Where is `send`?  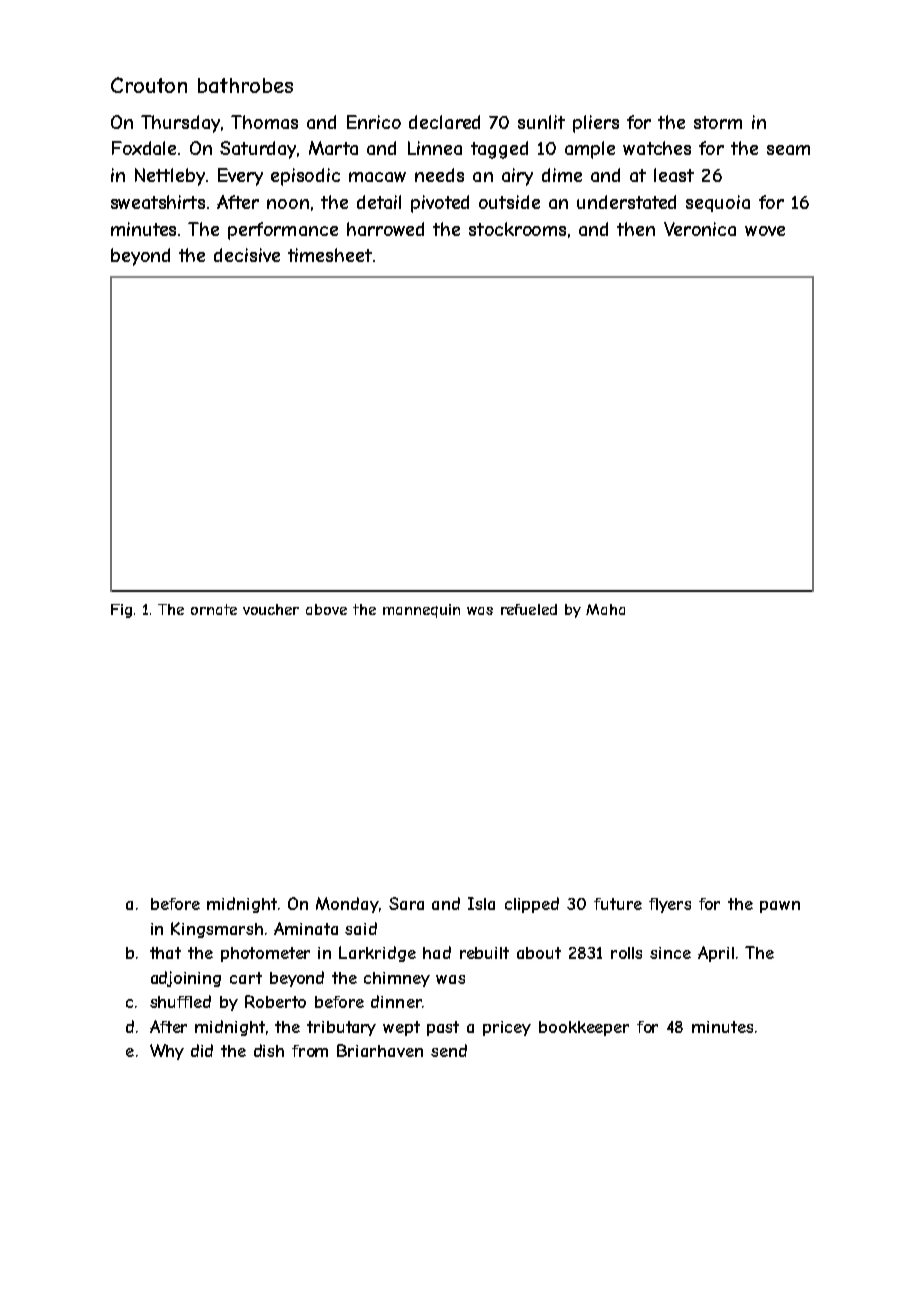 send is located at coordinates (449, 1050).
